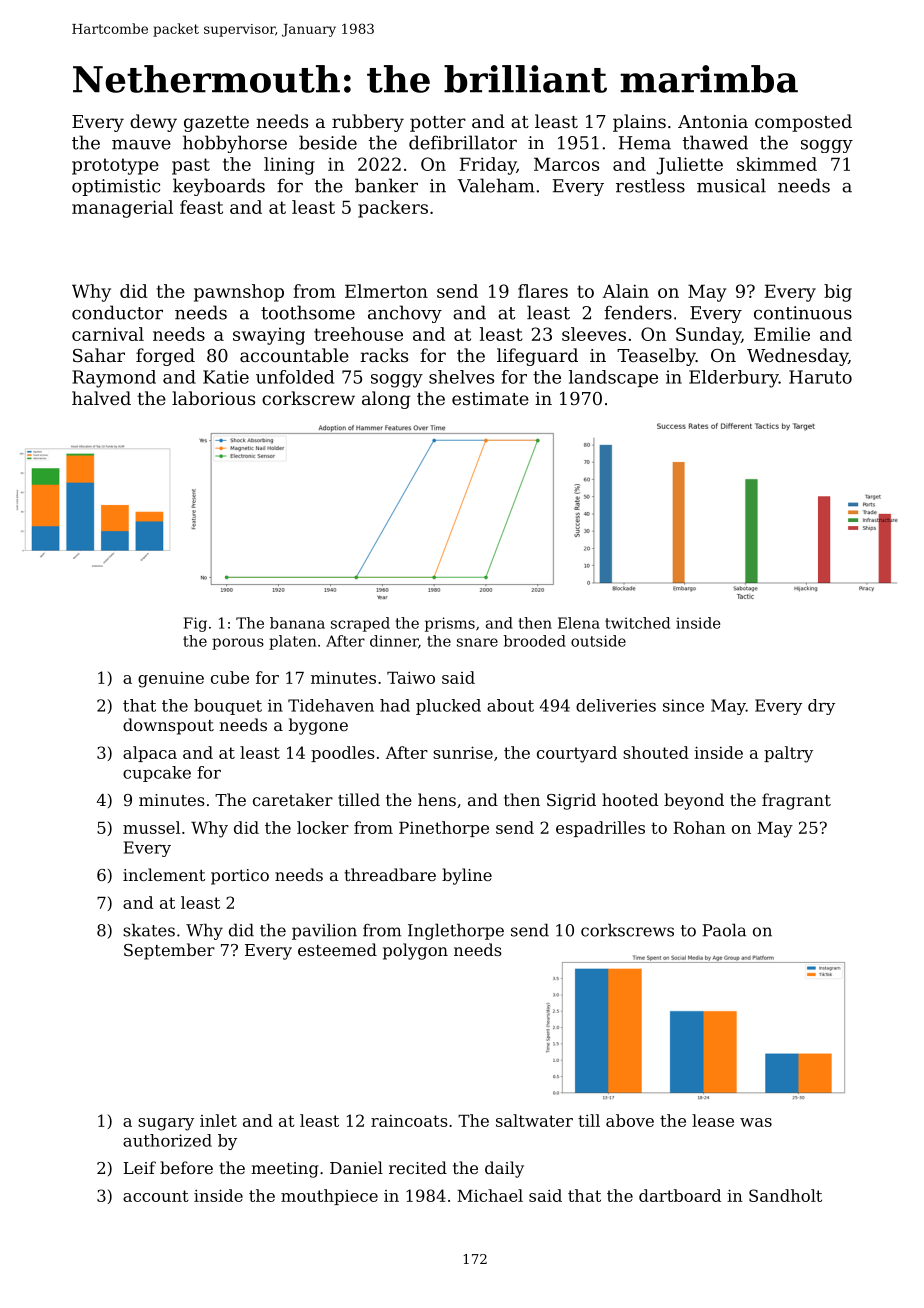  I want to click on alpaca, so click(150, 754).
